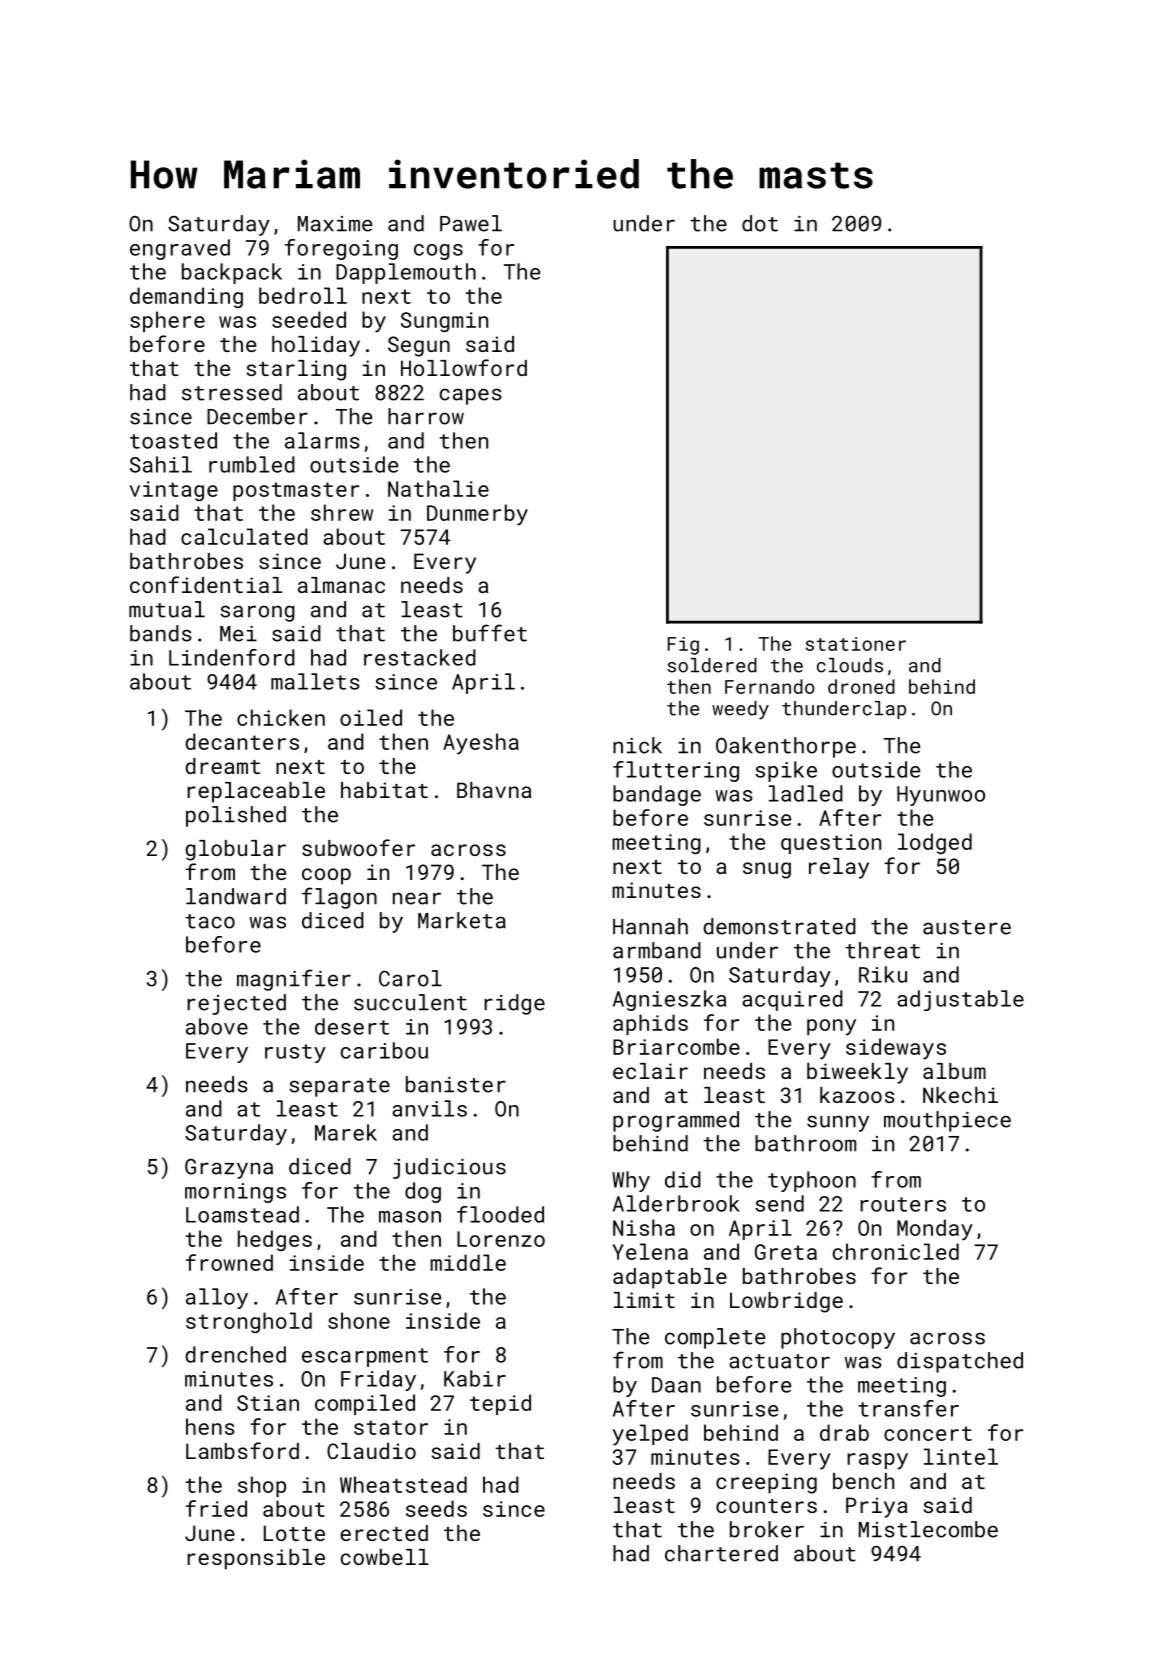 This screenshot has height=1654, width=1165. I want to click on Hollowford, so click(464, 367).
